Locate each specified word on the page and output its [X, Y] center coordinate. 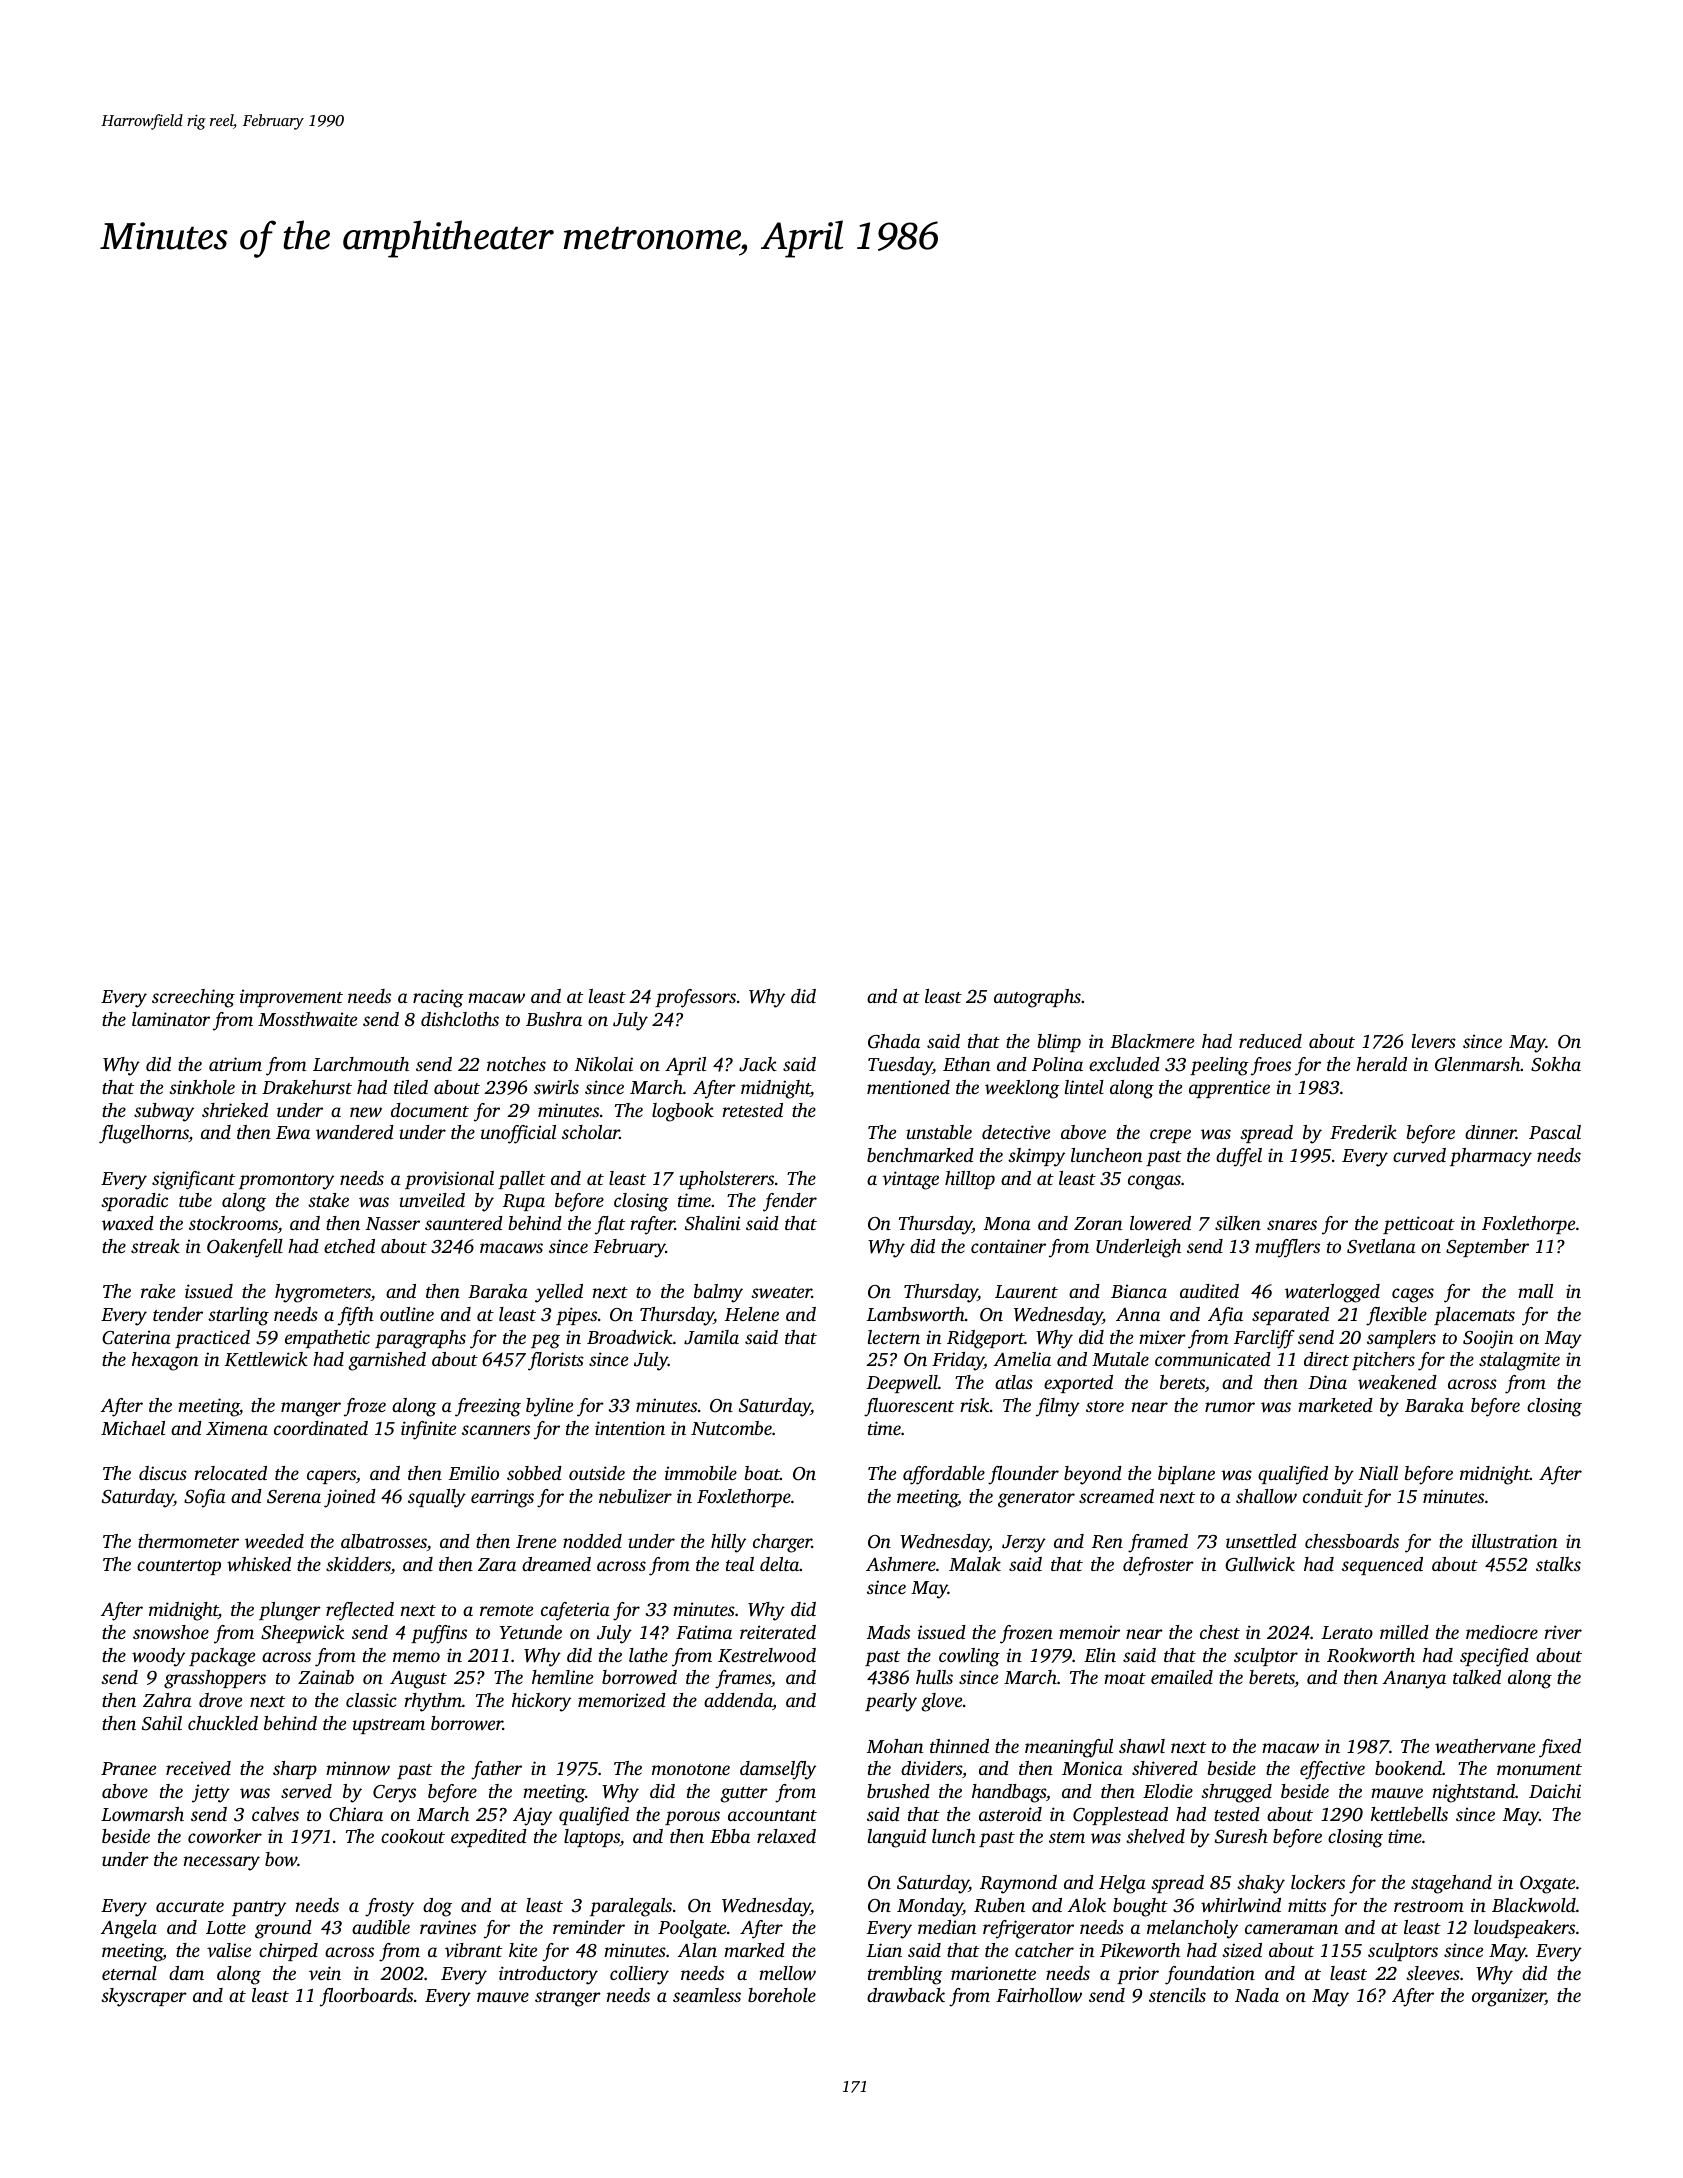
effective [1332, 1770]
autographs [1037, 998]
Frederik [1363, 1132]
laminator [171, 1019]
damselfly [778, 1770]
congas [1154, 1182]
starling [238, 1316]
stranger [568, 1999]
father [496, 1770]
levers [1434, 1041]
